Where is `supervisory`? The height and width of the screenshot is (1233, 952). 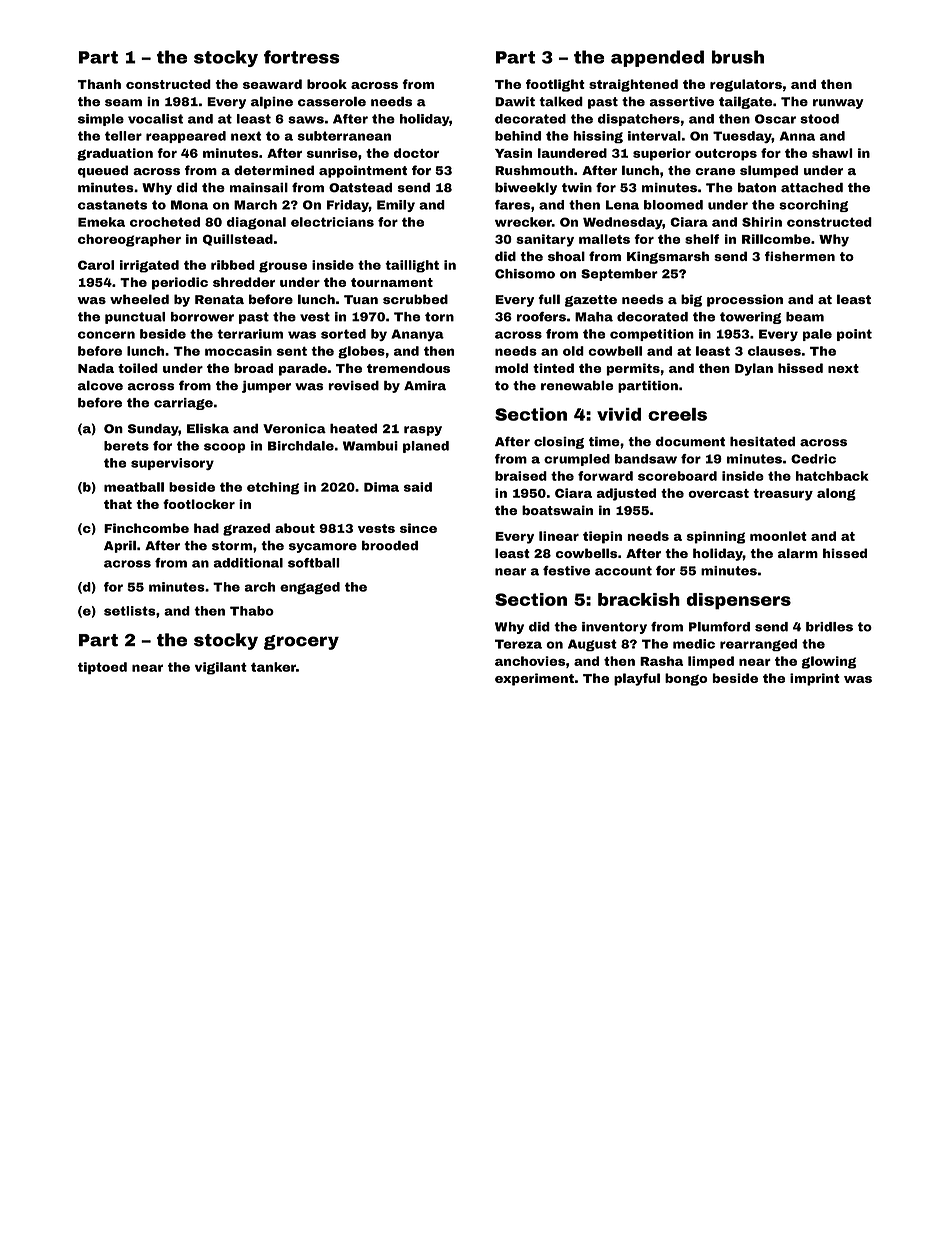 supervisory is located at coordinates (172, 464).
